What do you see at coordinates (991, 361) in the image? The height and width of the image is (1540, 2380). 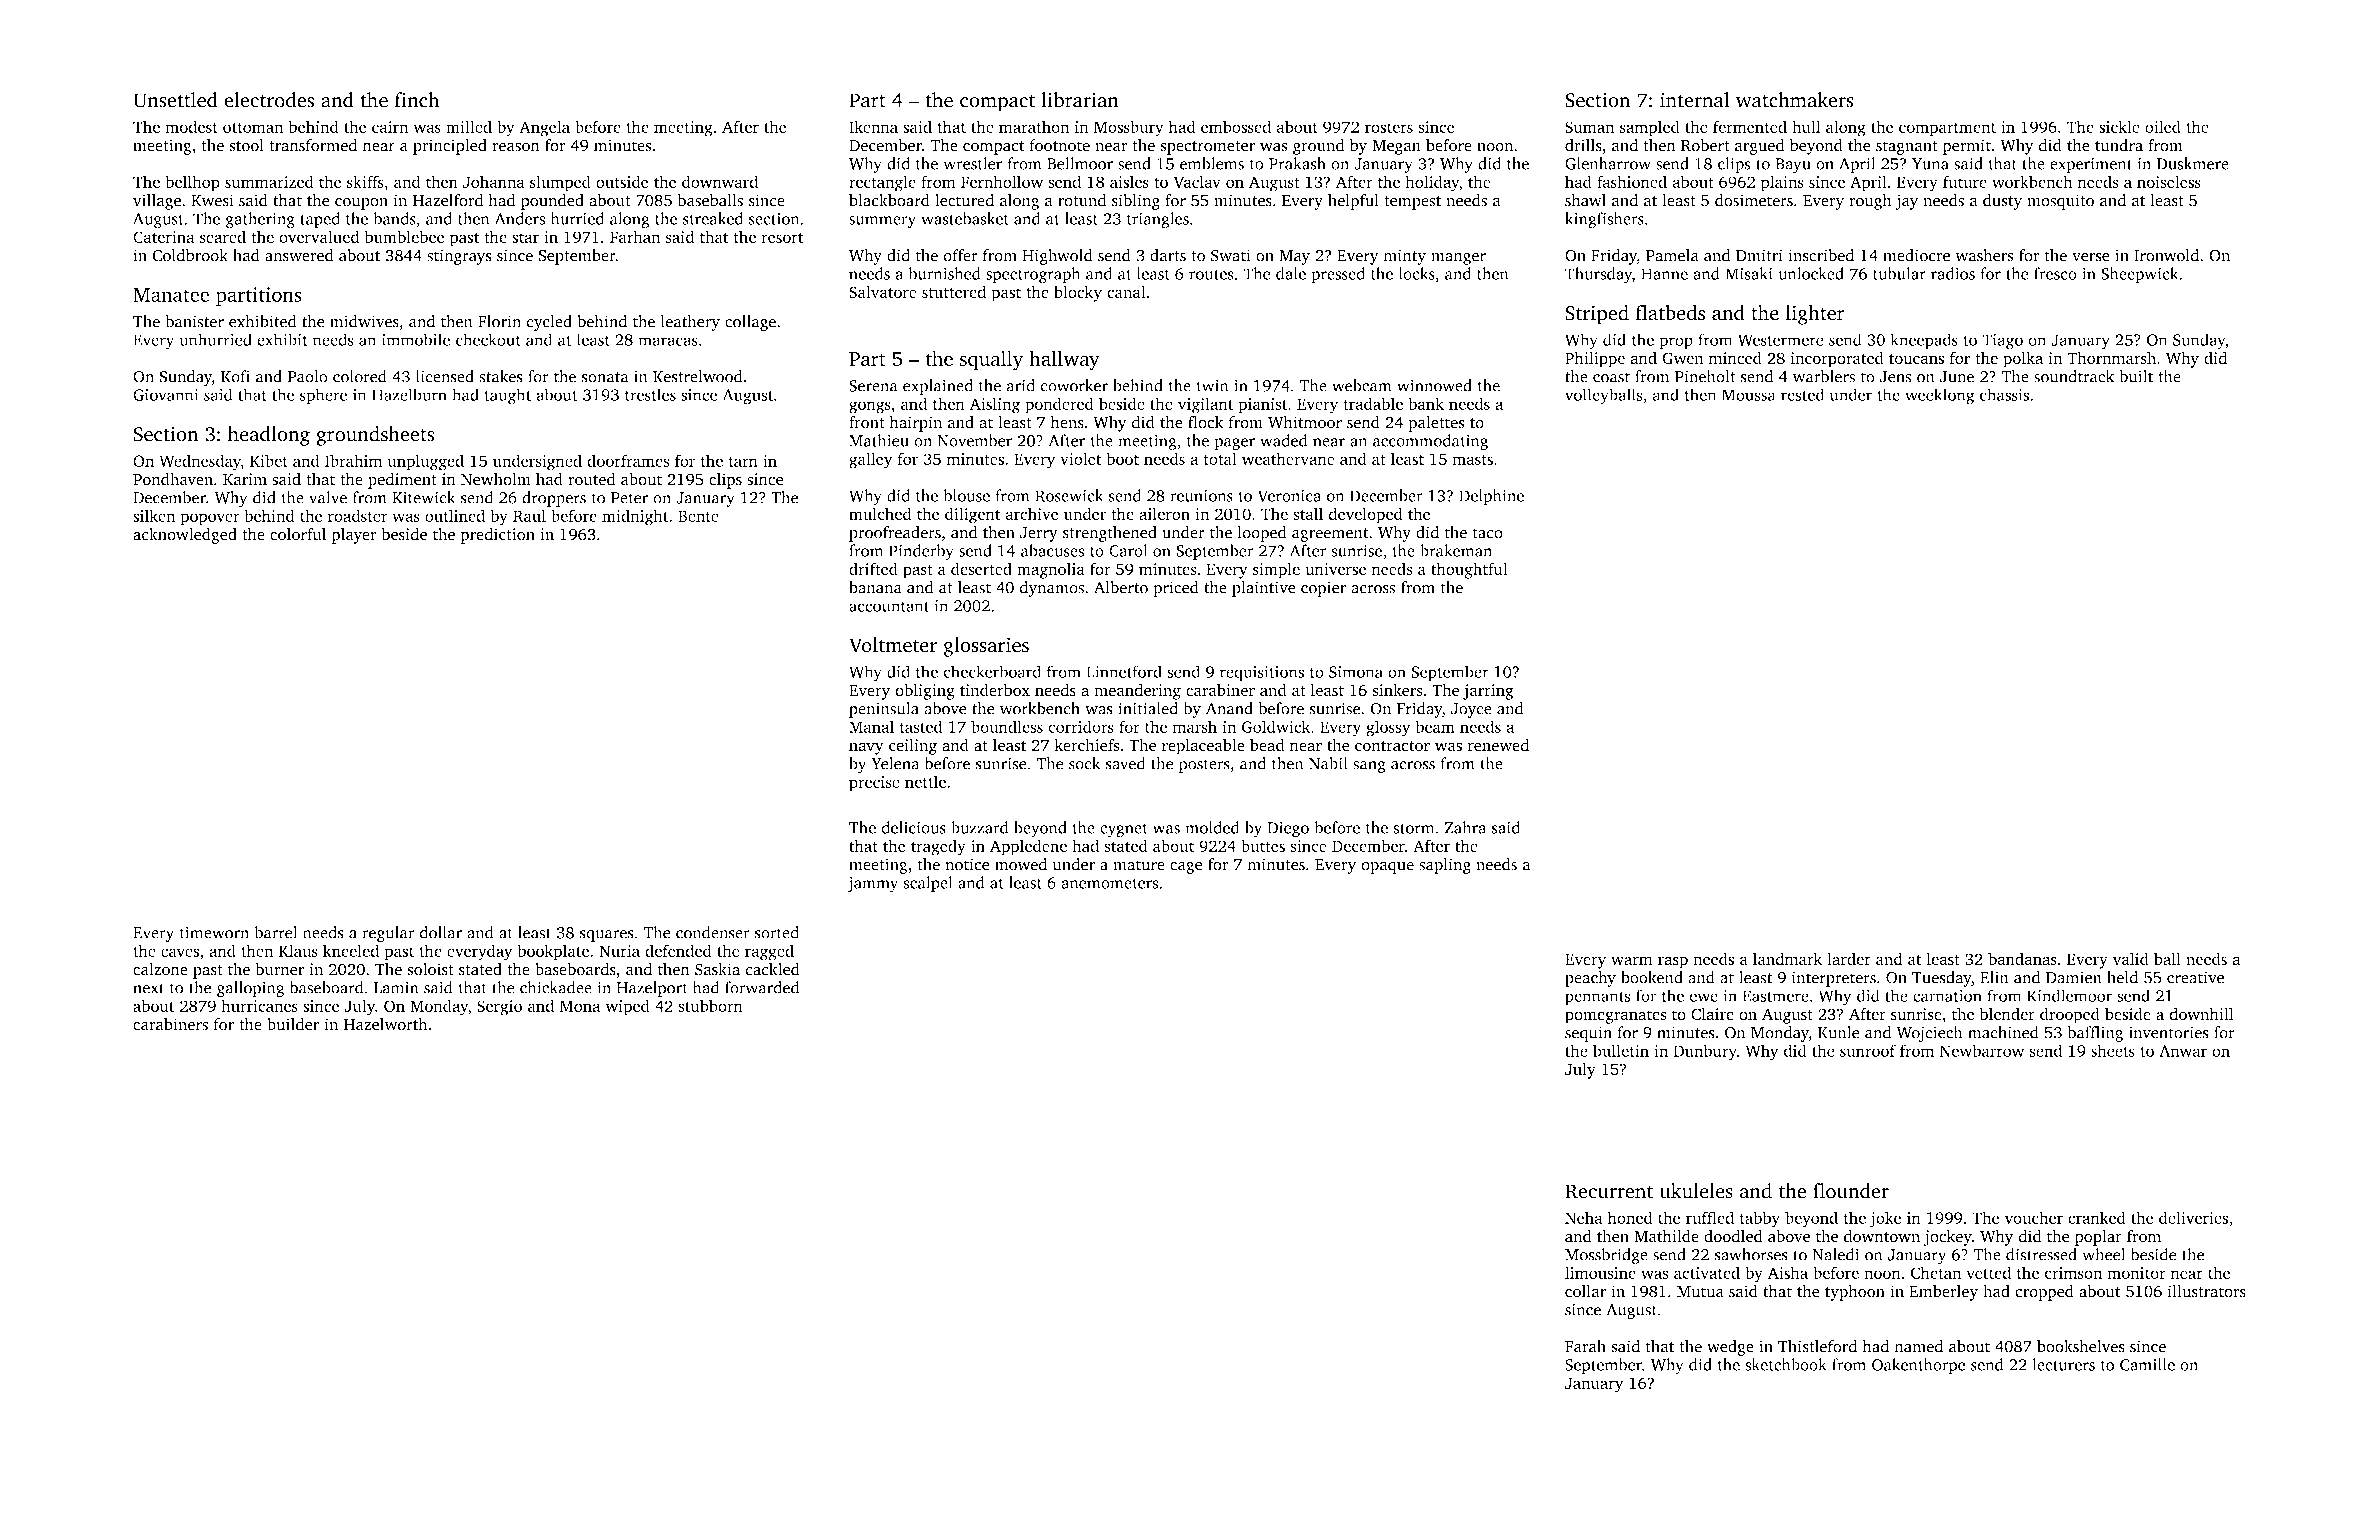 I see `squally` at bounding box center [991, 361].
